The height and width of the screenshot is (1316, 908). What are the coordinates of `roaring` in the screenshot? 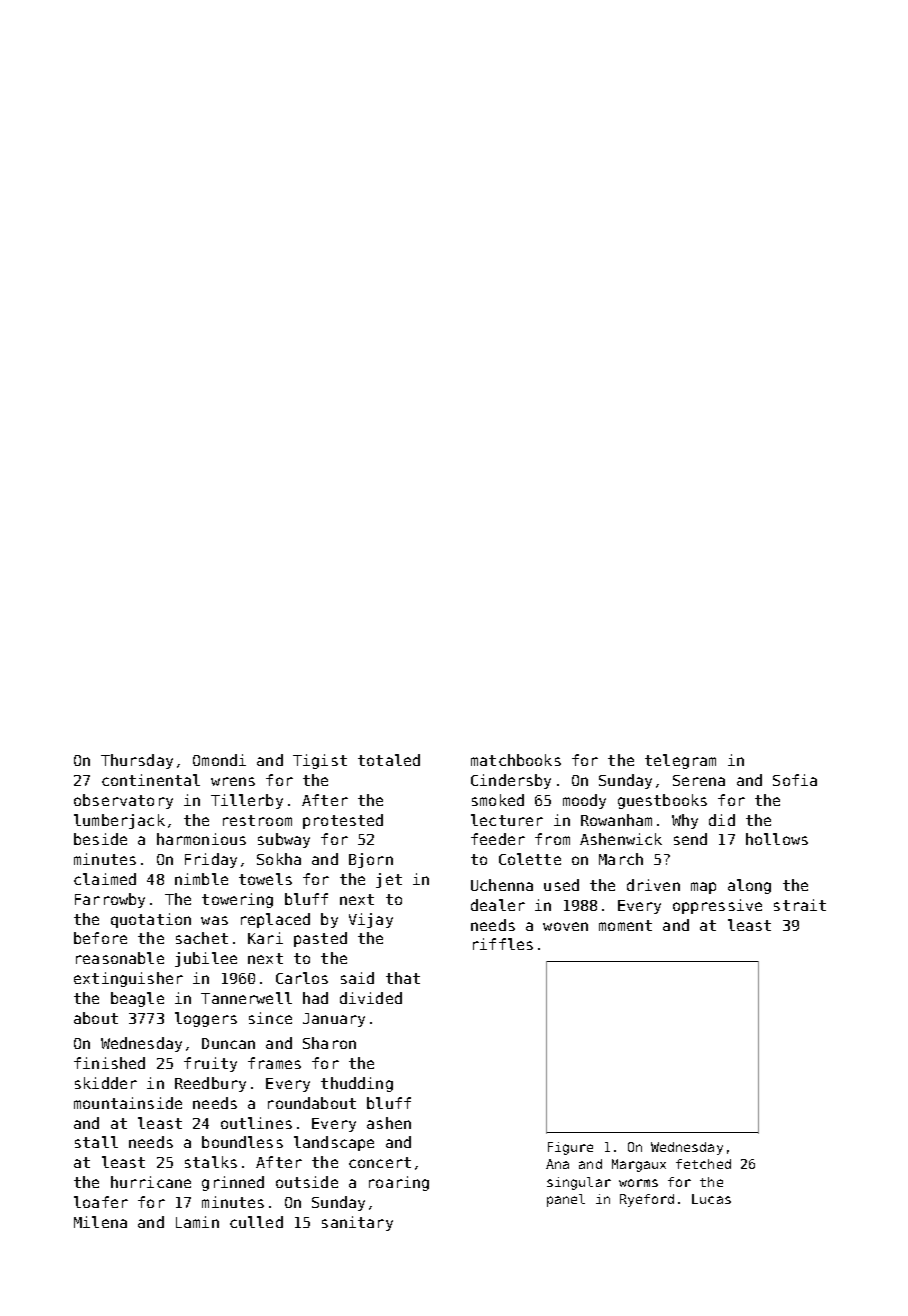 It's located at (399, 1183).
